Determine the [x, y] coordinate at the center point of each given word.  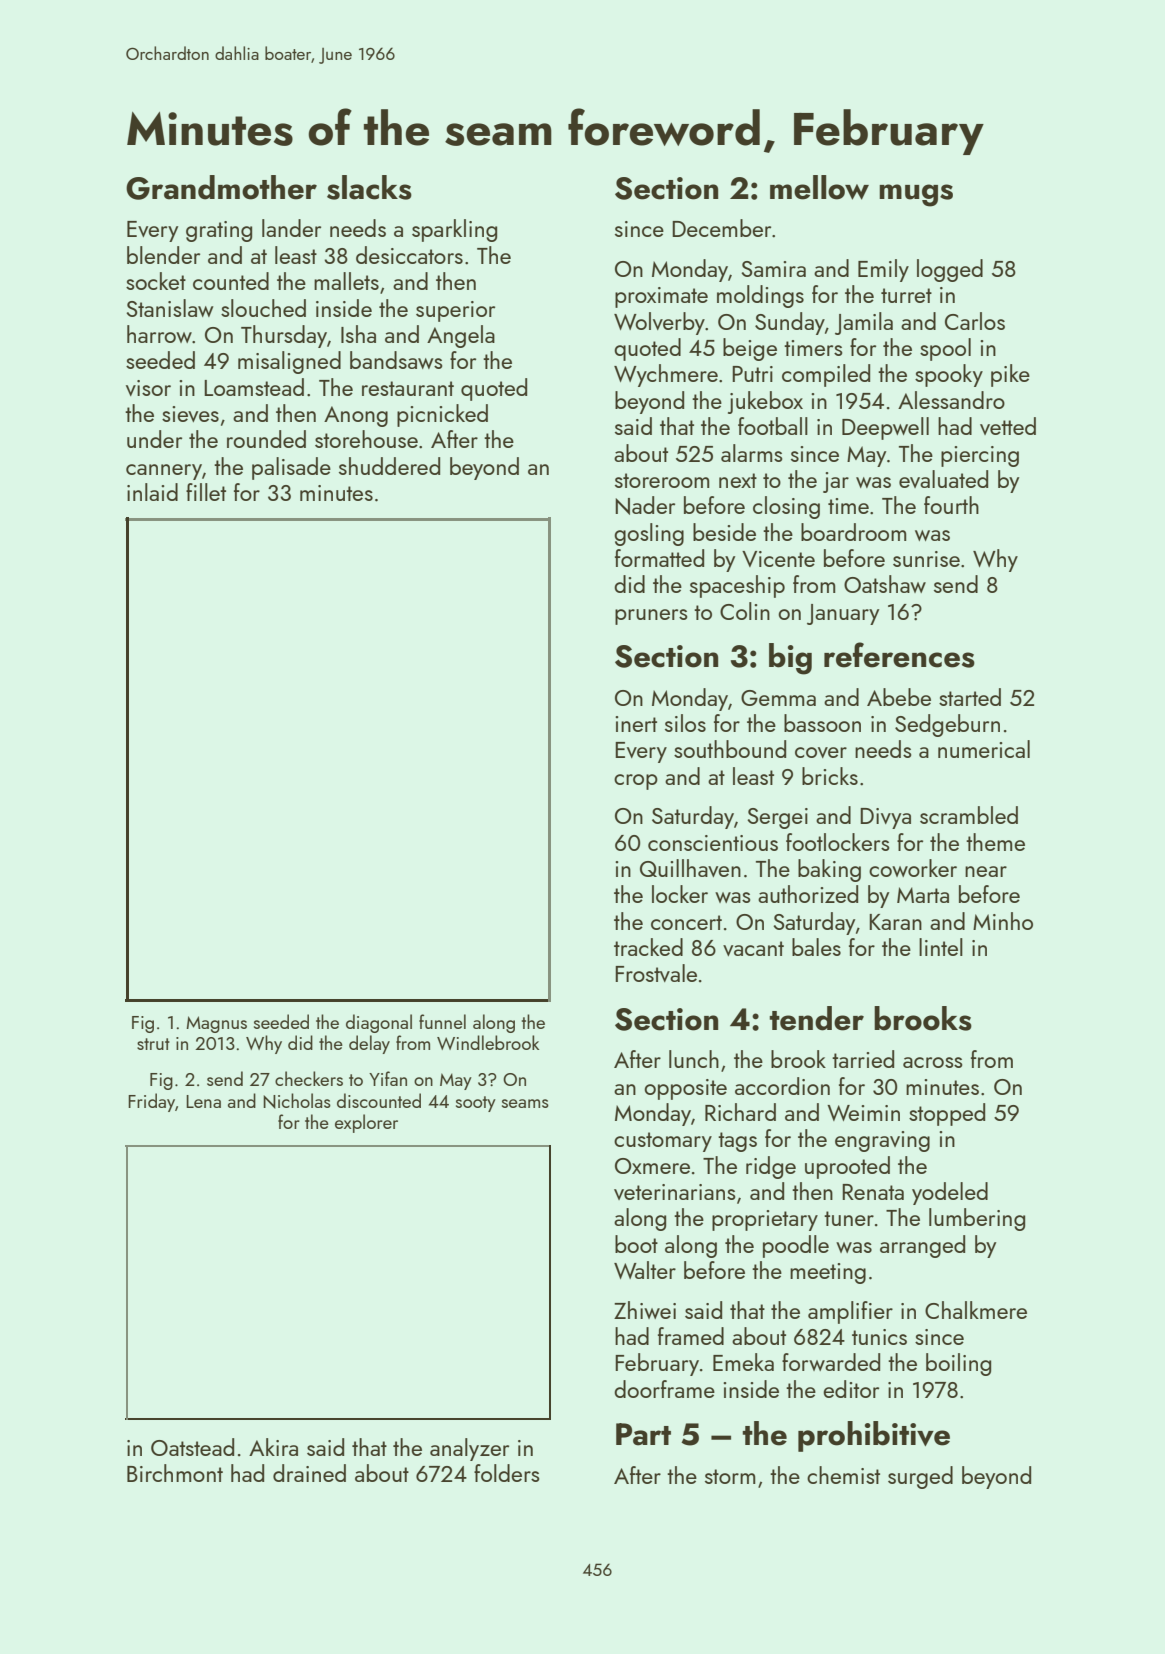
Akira [273, 1447]
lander [291, 228]
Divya [885, 818]
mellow [819, 187]
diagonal [379, 1023]
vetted [1008, 426]
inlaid [152, 492]
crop [636, 782]
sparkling [454, 230]
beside [724, 532]
